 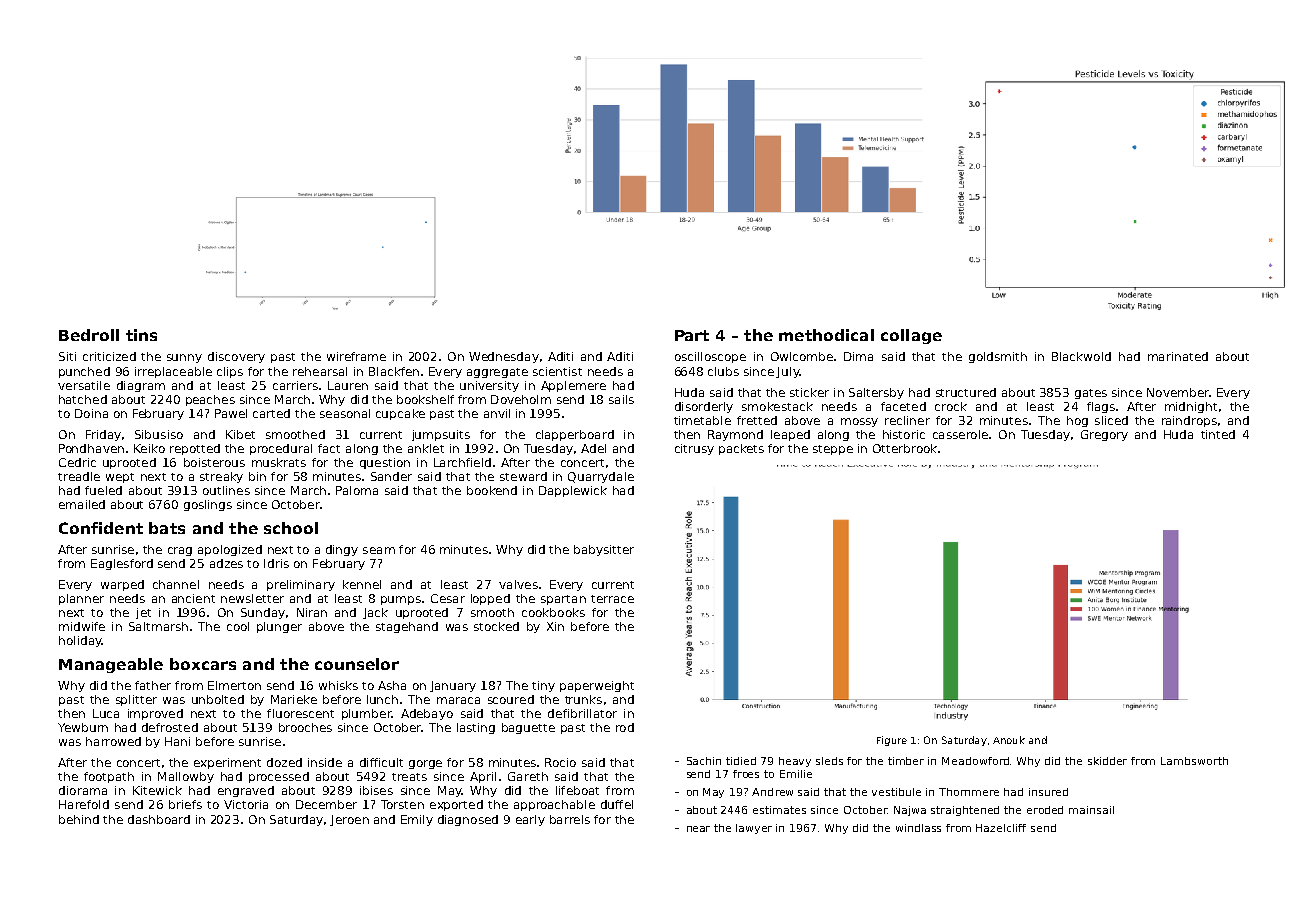 I want to click on Eaglesford, so click(x=122, y=564).
